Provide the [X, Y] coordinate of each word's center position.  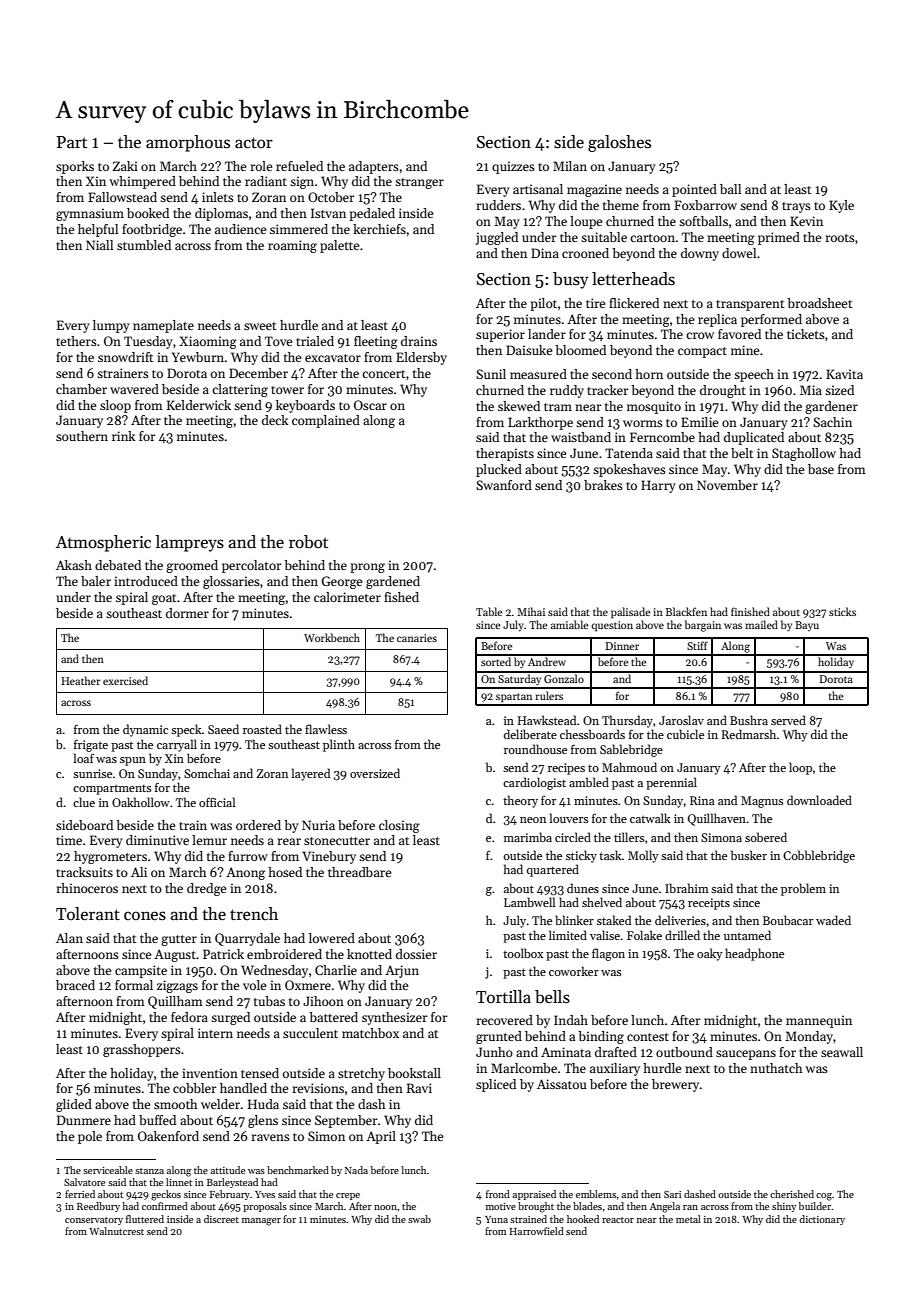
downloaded [819, 800]
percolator [252, 566]
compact [702, 352]
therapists [505, 454]
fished [401, 597]
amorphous [188, 143]
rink [123, 436]
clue [84, 802]
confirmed [165, 1206]
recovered [504, 1020]
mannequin [819, 1021]
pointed [694, 190]
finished [750, 611]
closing [399, 826]
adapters [374, 167]
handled [243, 1088]
